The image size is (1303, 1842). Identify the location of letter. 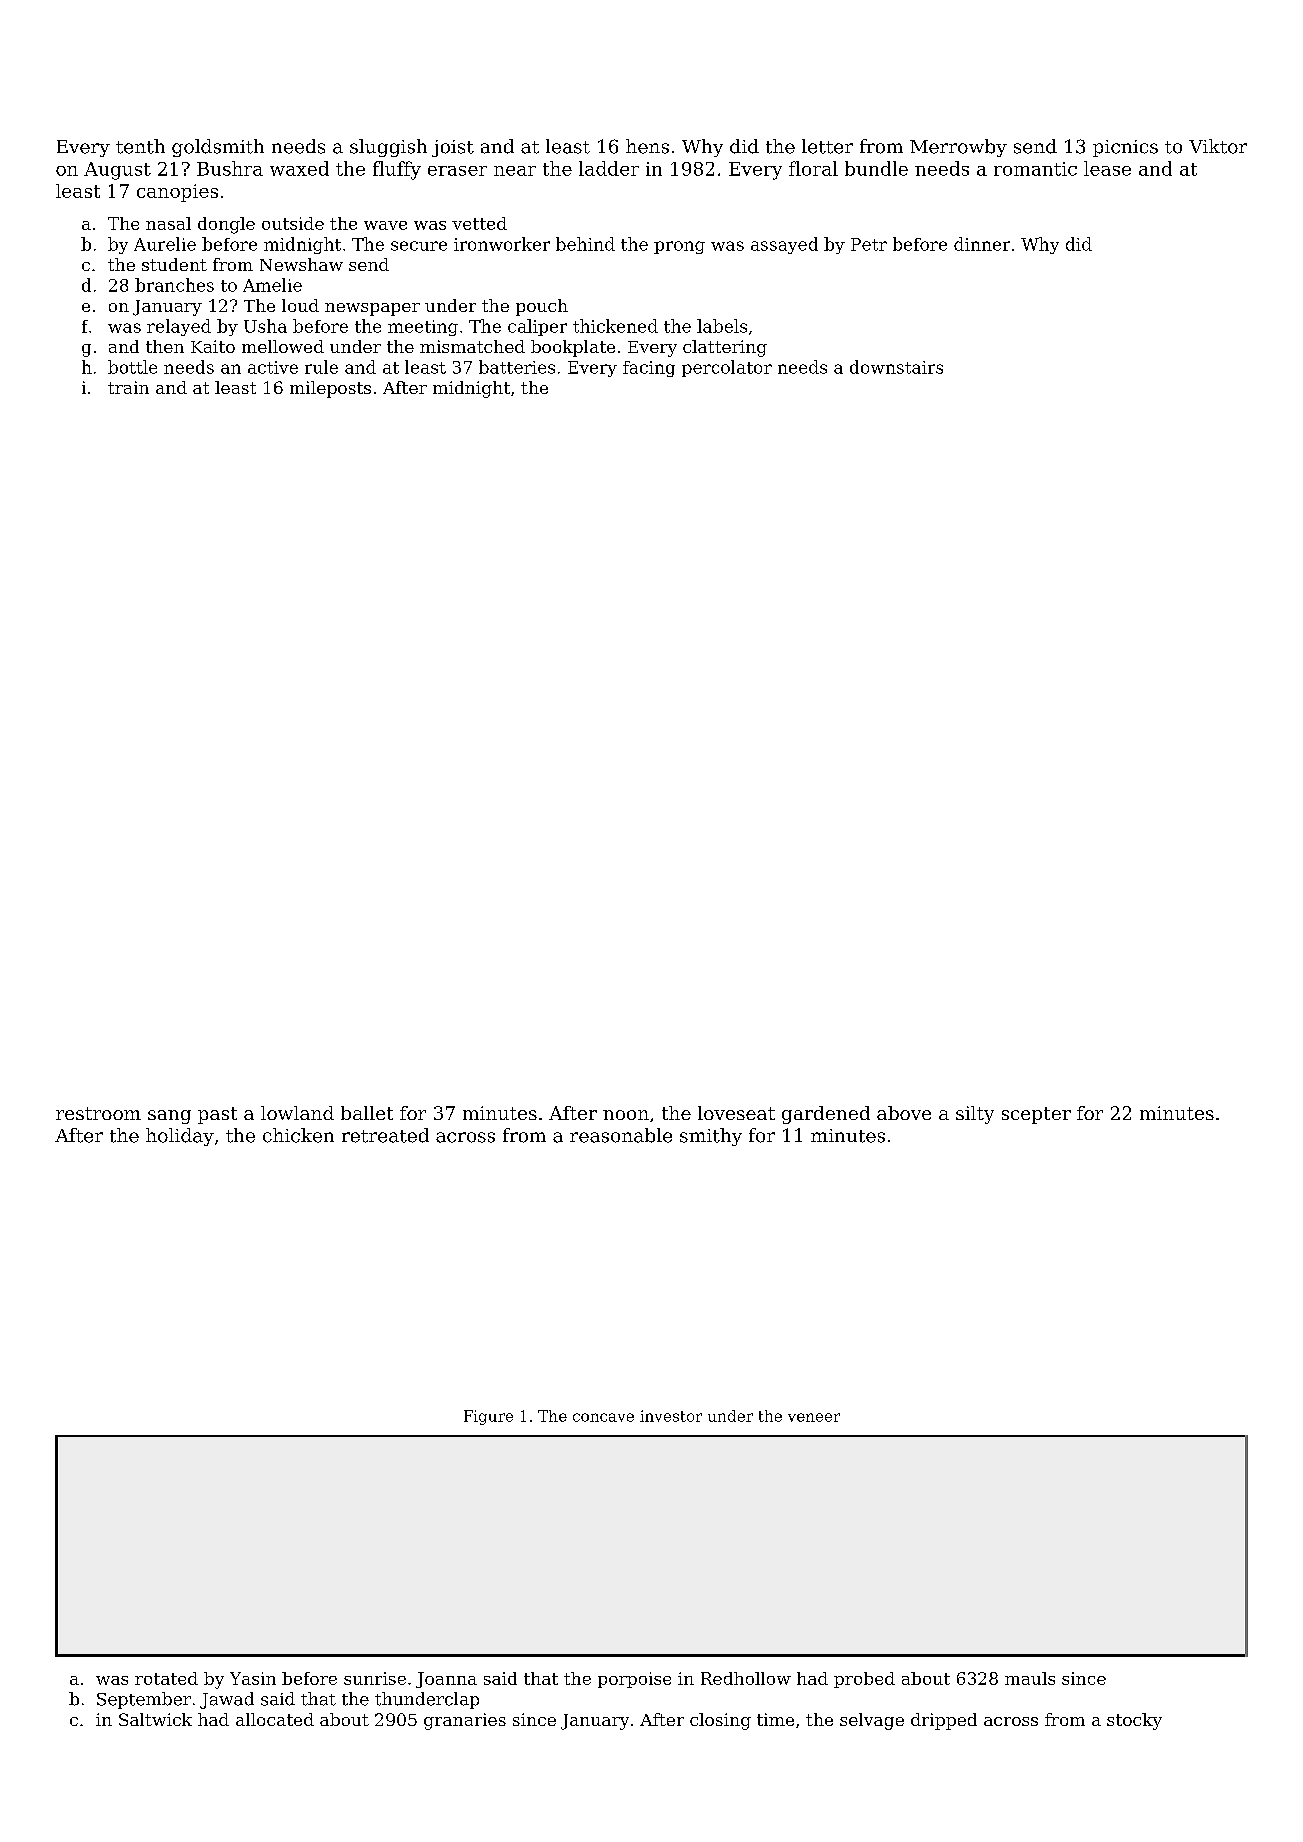
(827, 146).
